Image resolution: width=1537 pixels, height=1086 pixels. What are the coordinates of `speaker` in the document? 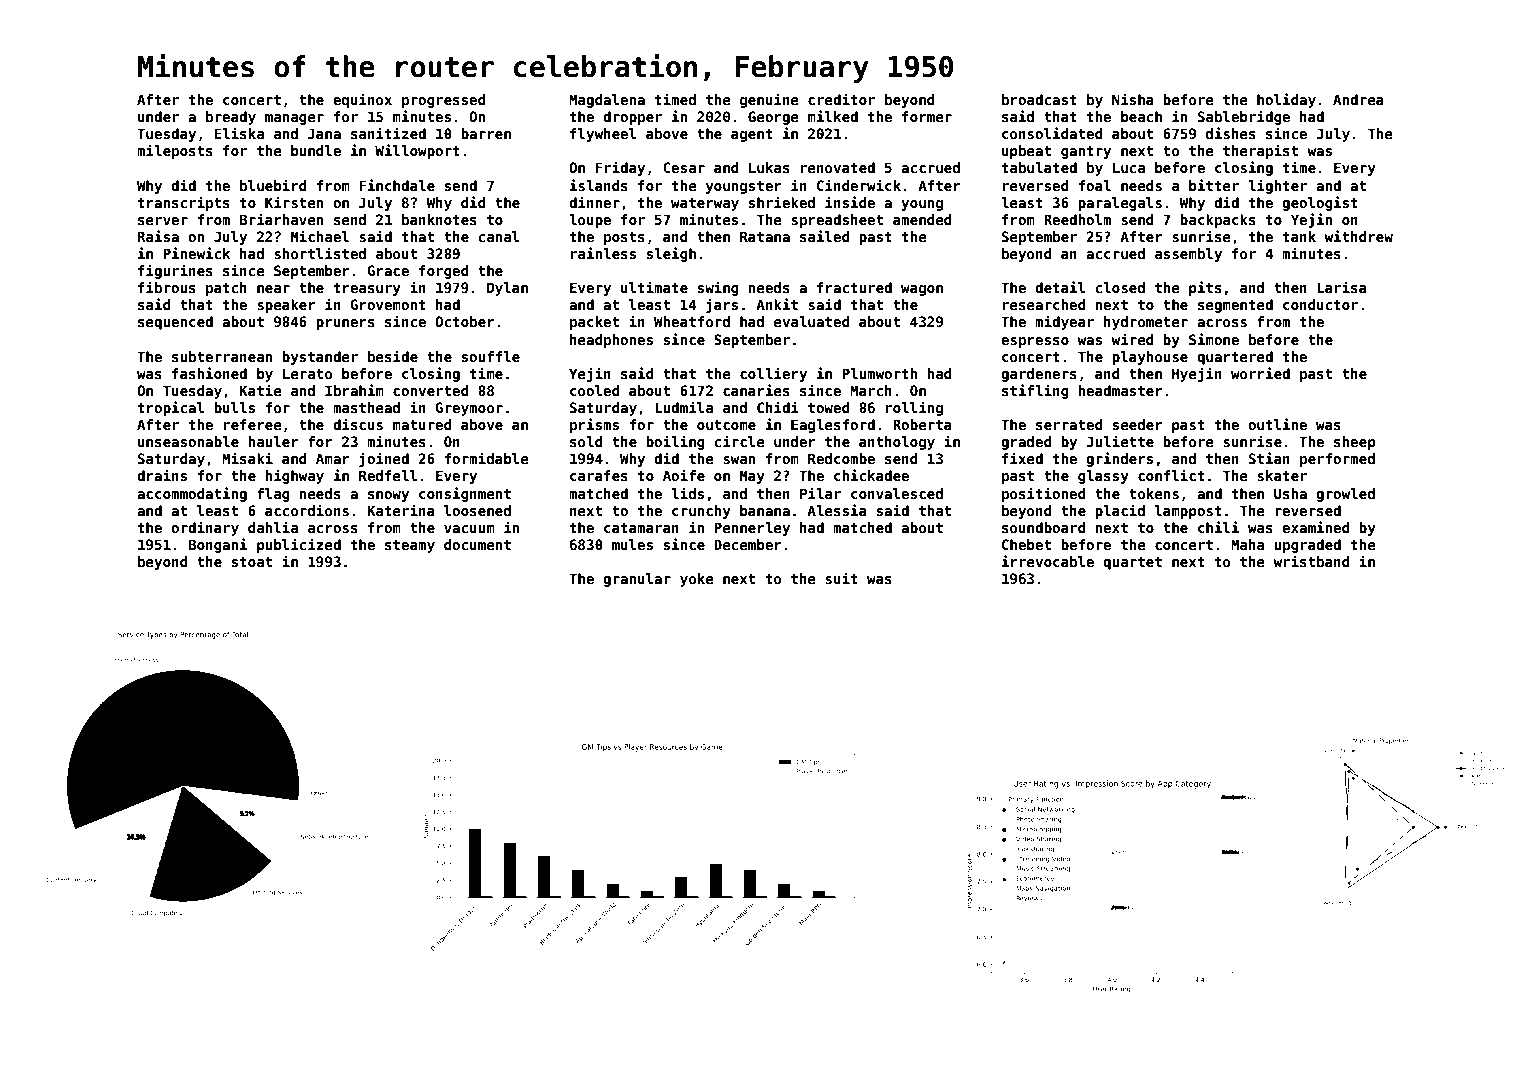 It's located at (286, 306).
